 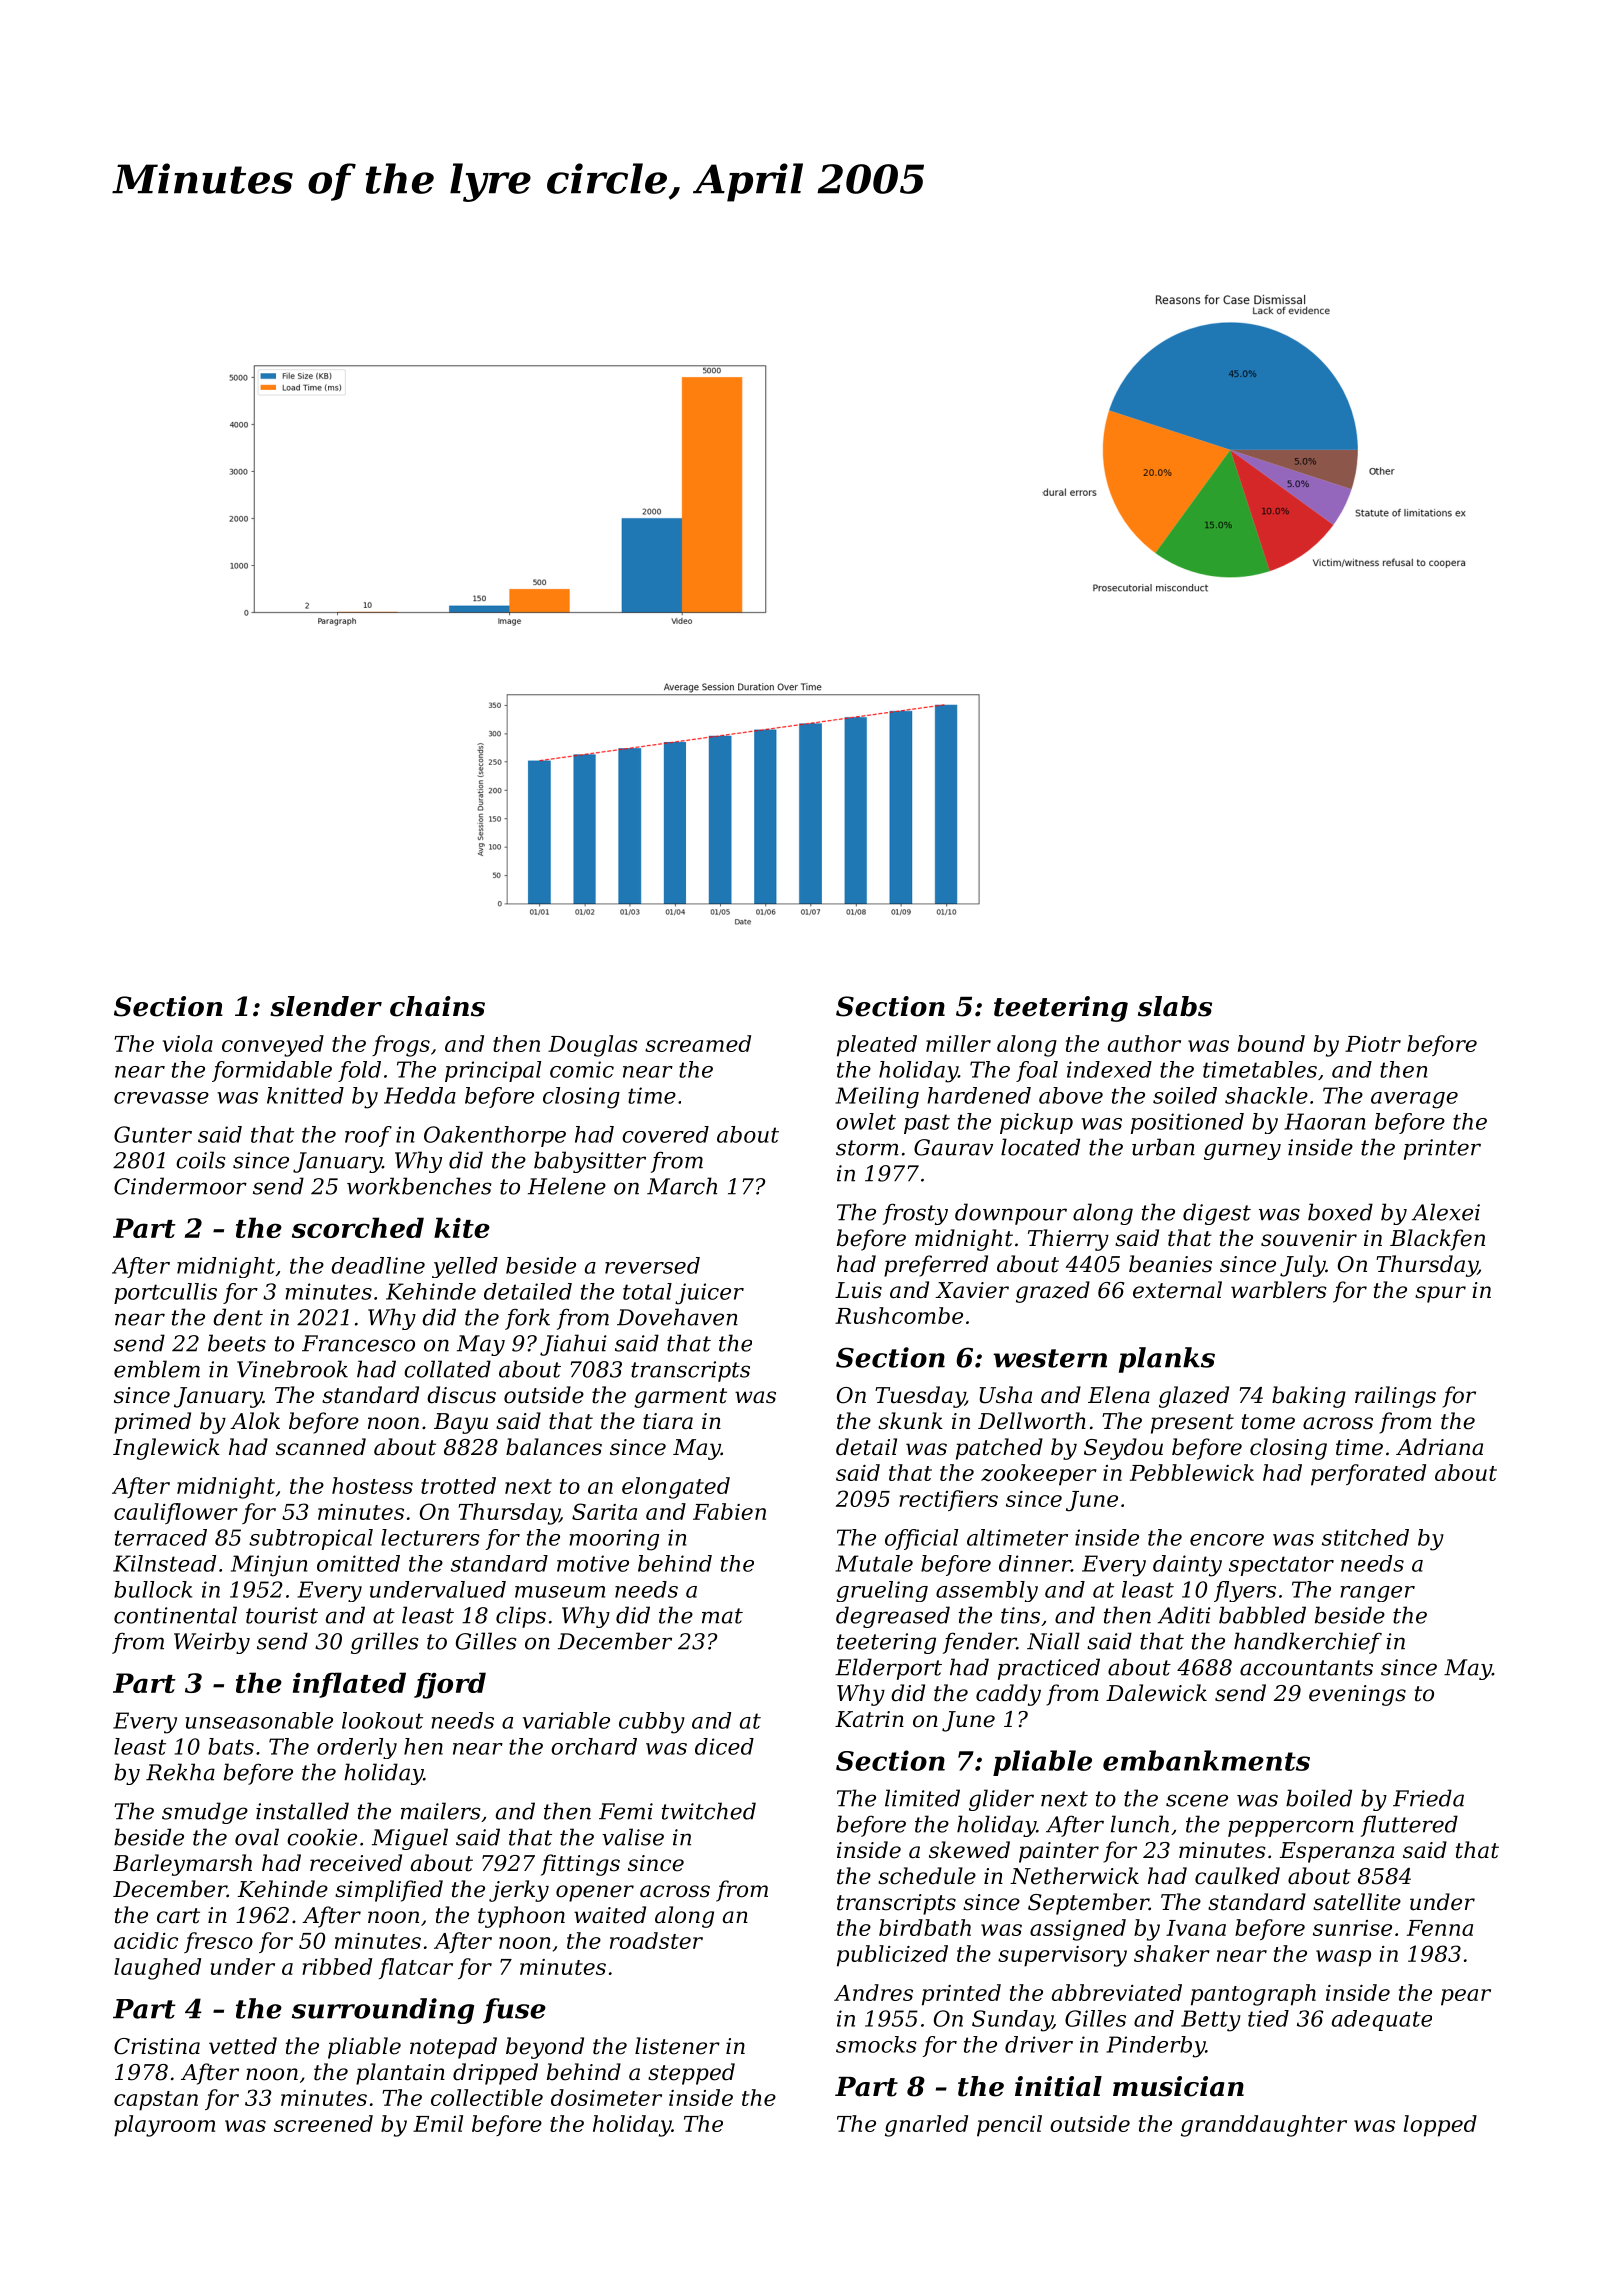 I want to click on scorched, so click(x=358, y=1227).
